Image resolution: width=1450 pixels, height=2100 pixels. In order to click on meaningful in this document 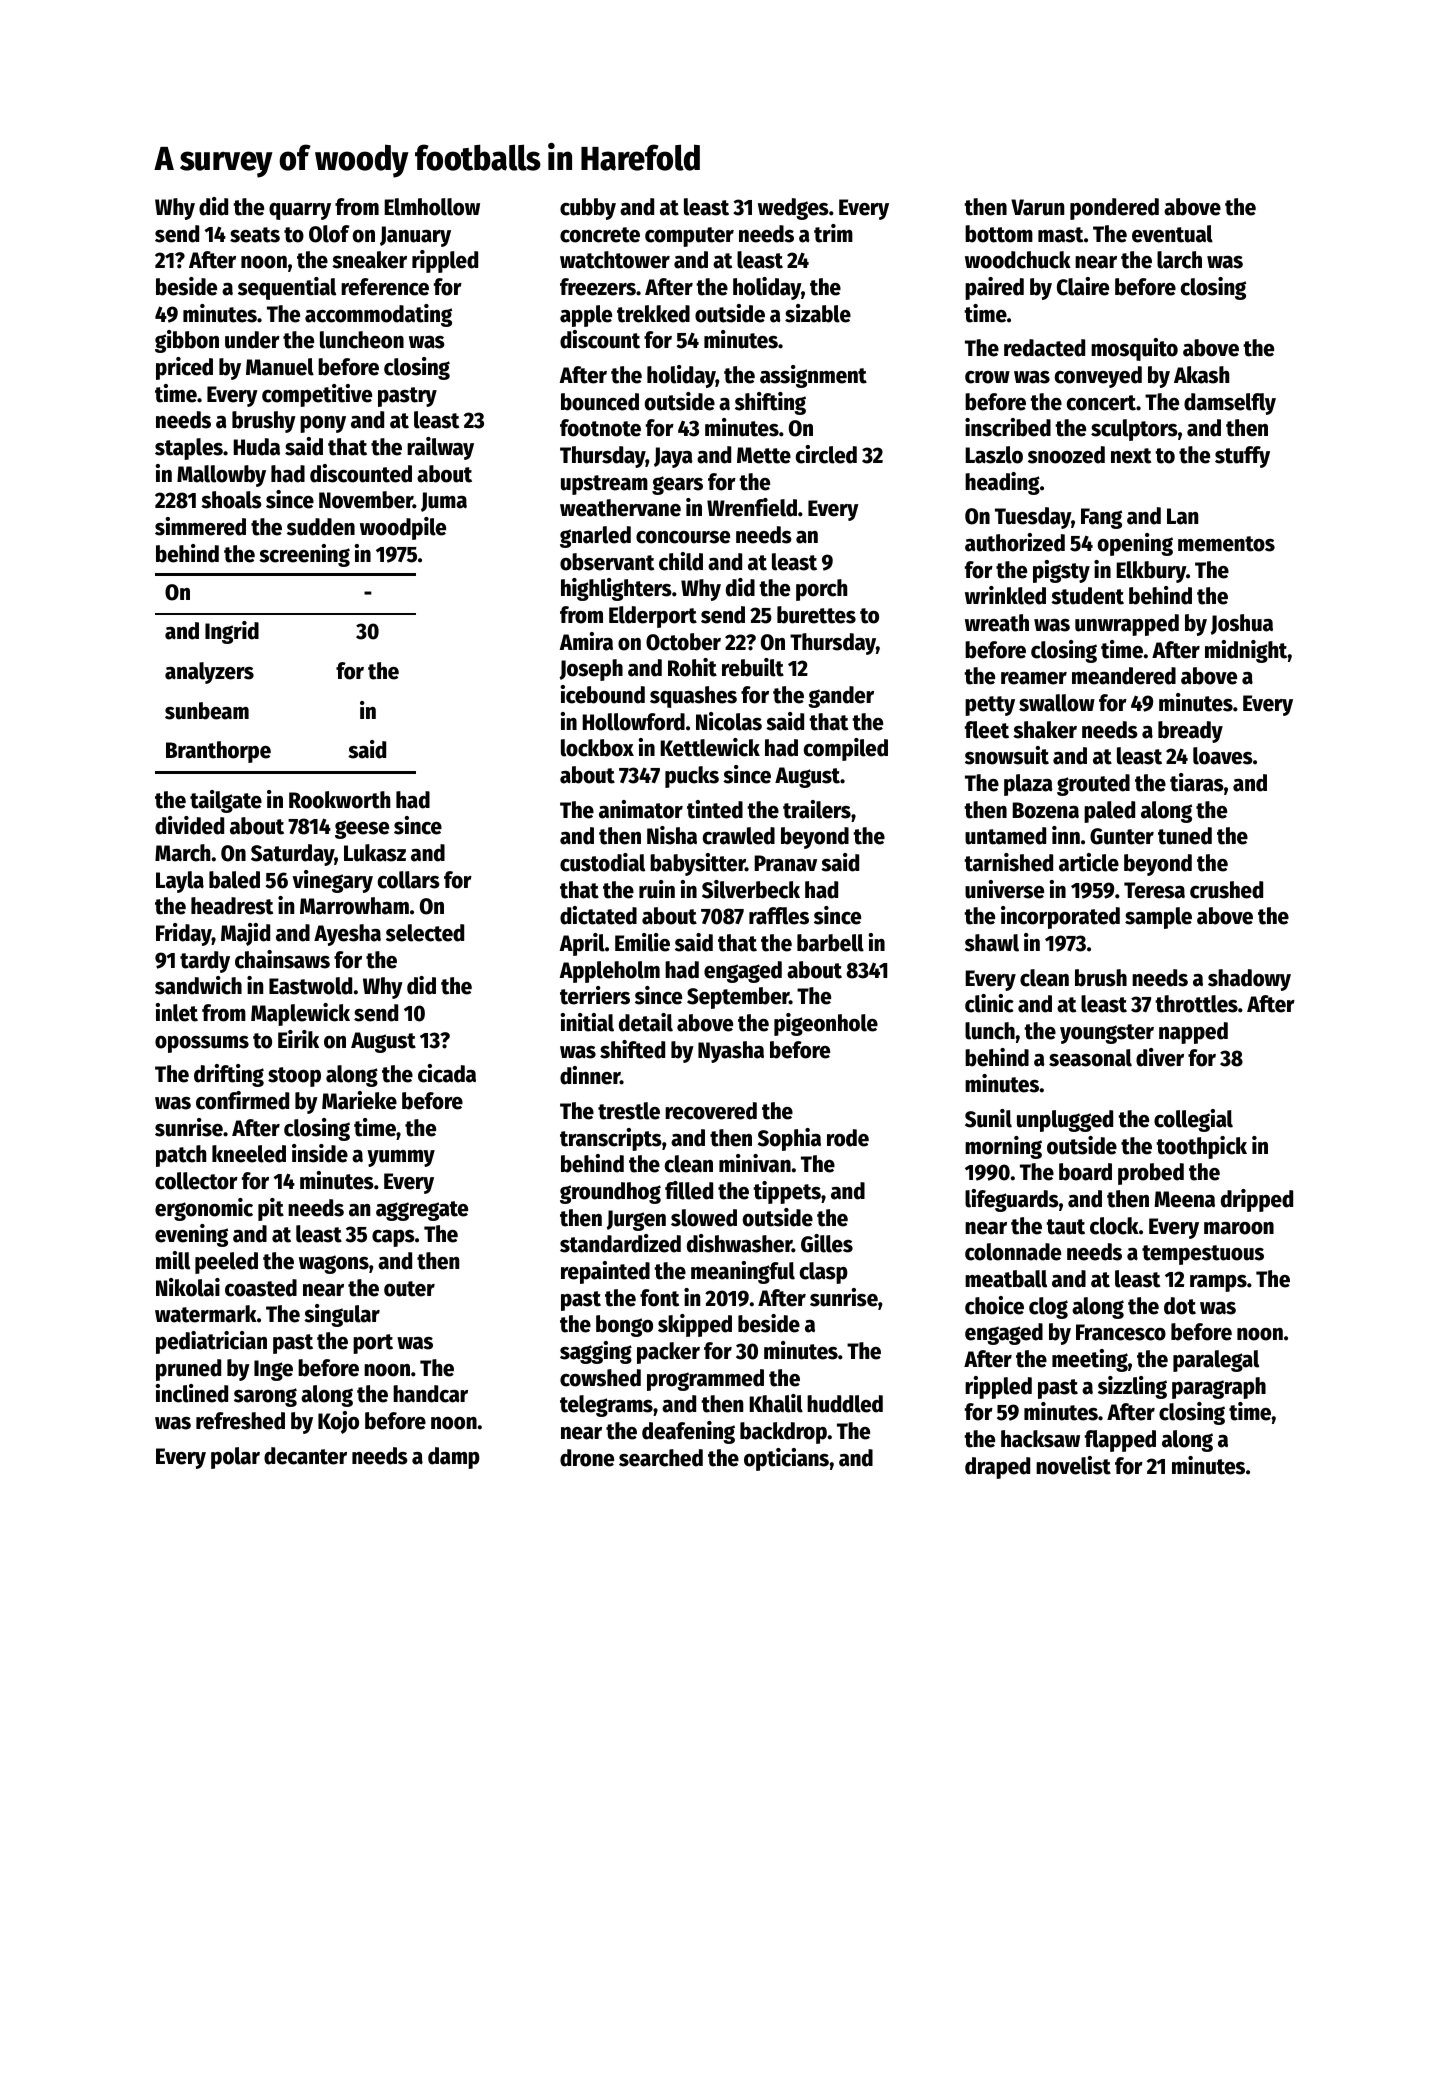, I will do `click(743, 1272)`.
